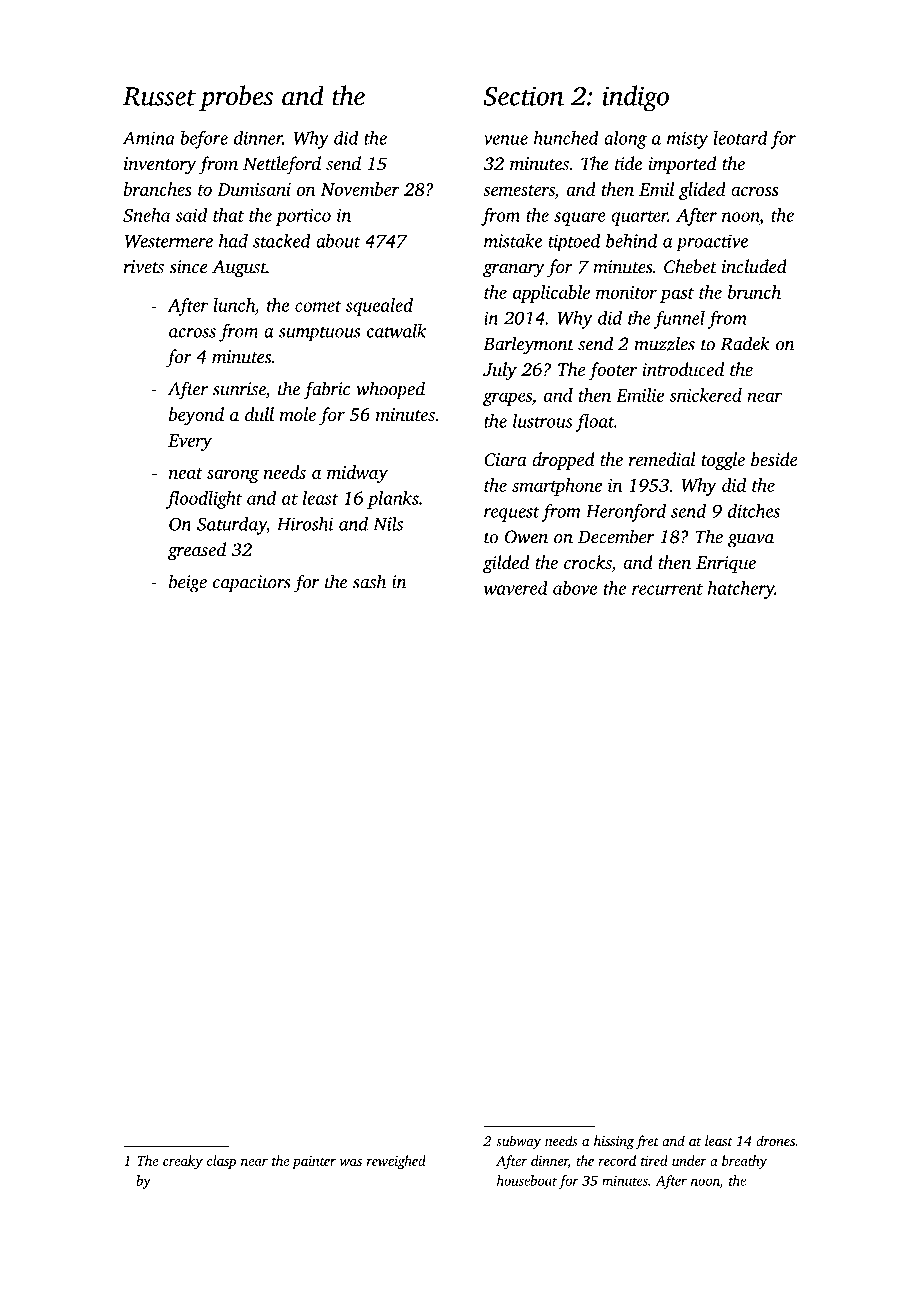 The width and height of the screenshot is (924, 1308). What do you see at coordinates (196, 416) in the screenshot?
I see `beyond` at bounding box center [196, 416].
